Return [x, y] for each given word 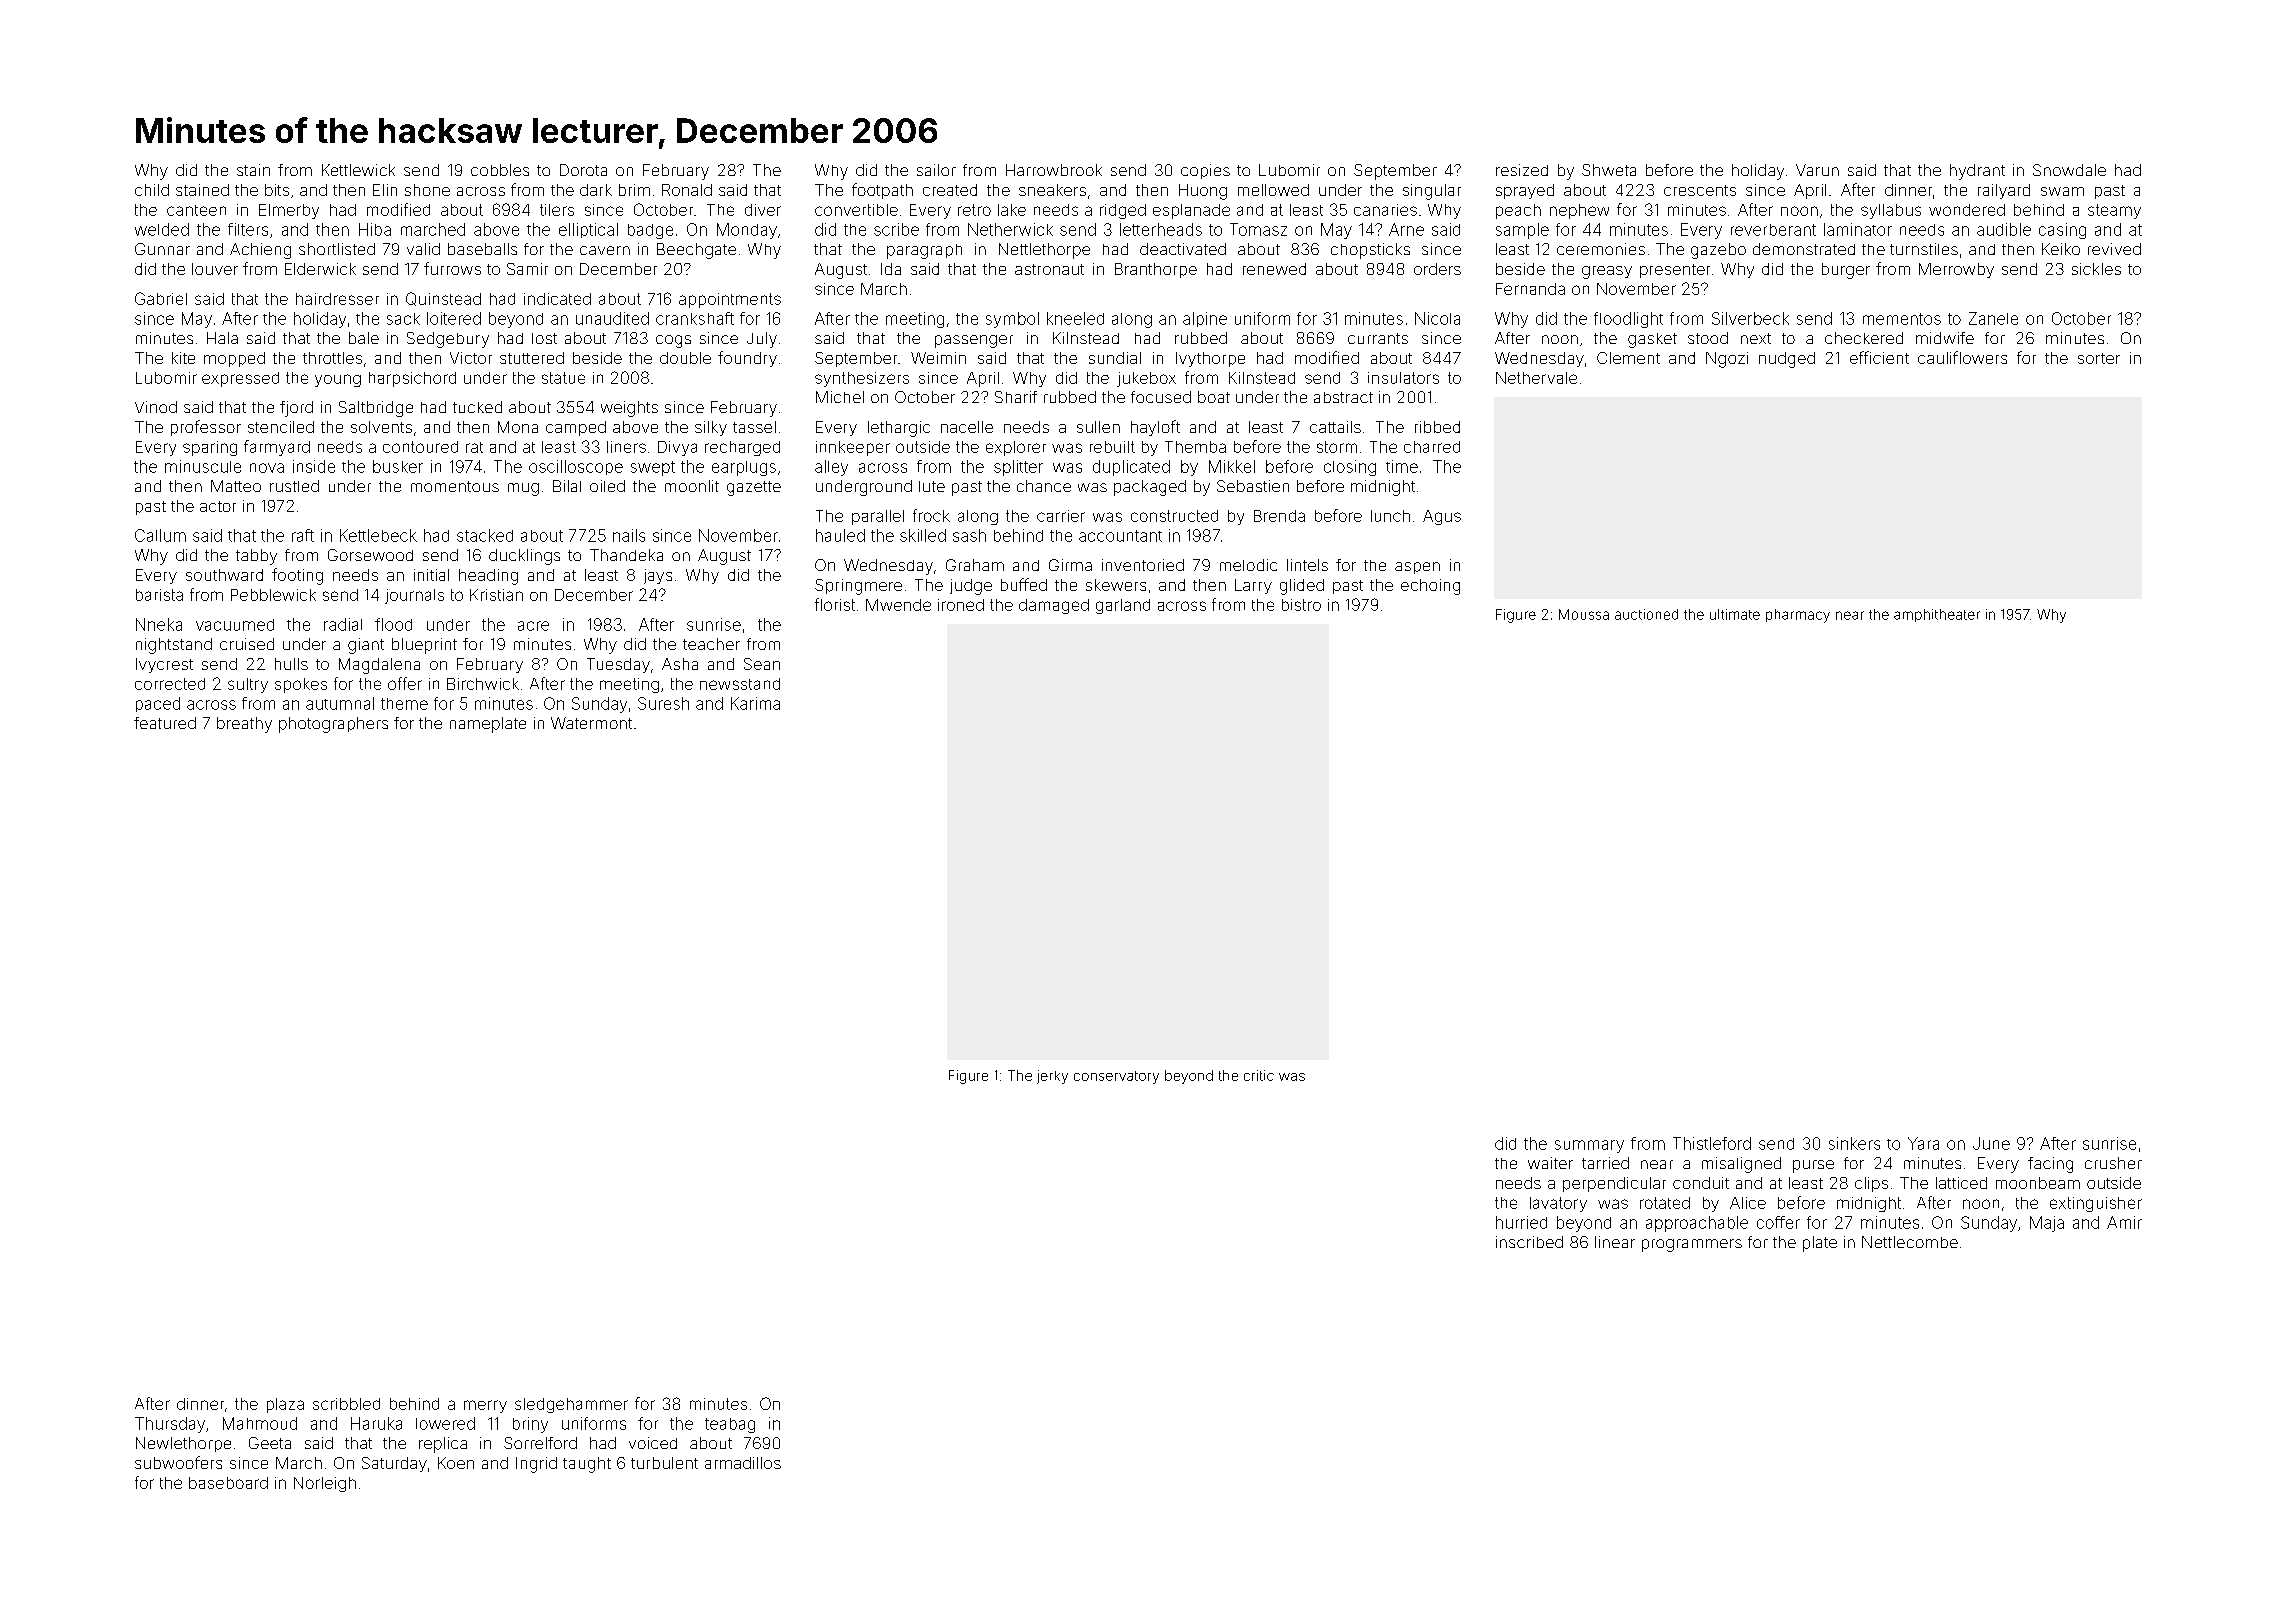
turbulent [664, 1463]
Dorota [583, 170]
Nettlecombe [1910, 1242]
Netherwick [1010, 229]
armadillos [743, 1463]
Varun [1817, 170]
